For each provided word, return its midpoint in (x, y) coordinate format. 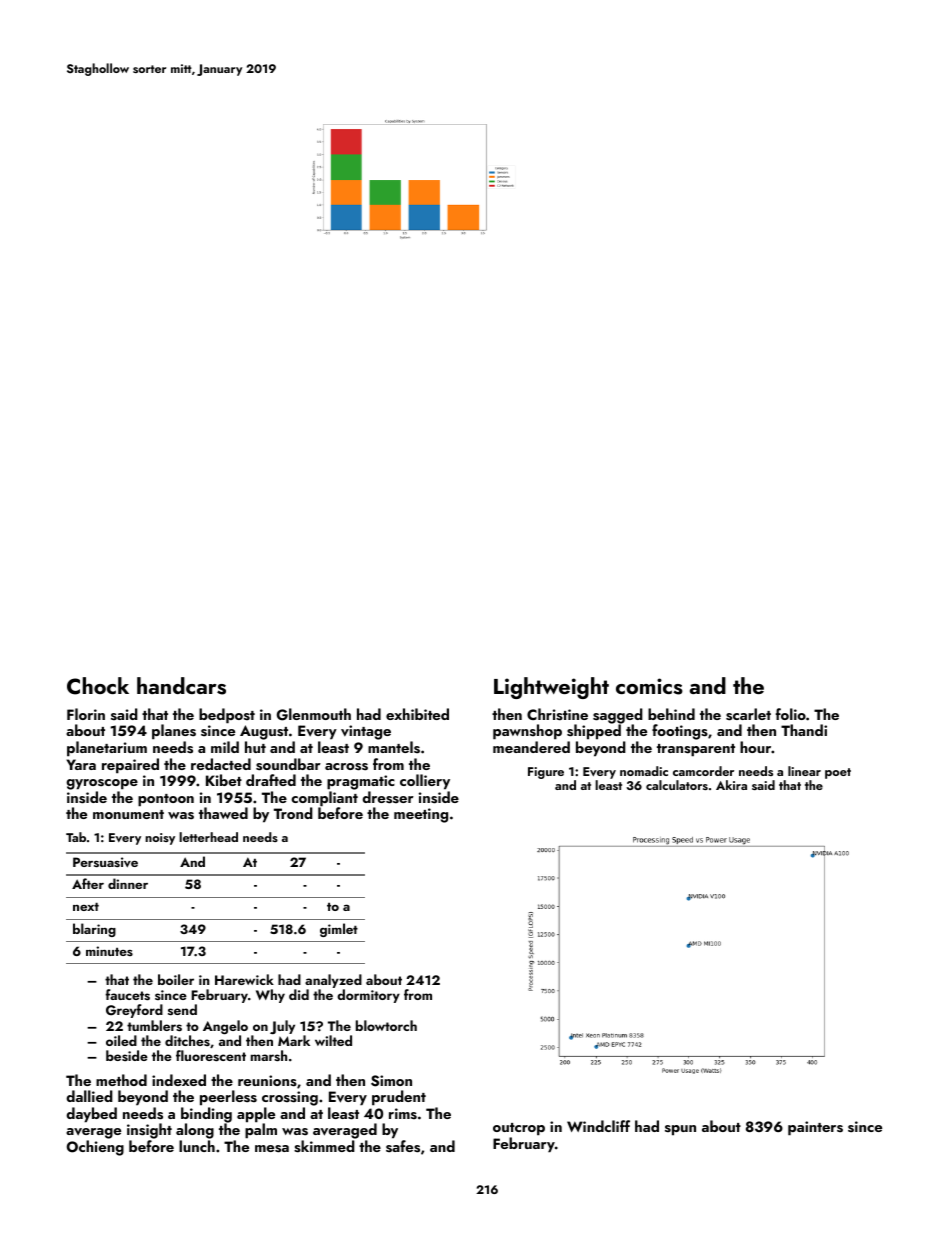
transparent (696, 750)
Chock (98, 686)
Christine (557, 714)
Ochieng (95, 1148)
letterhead (208, 837)
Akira (731, 785)
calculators (677, 785)
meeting (421, 815)
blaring (94, 930)
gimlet (339, 930)
